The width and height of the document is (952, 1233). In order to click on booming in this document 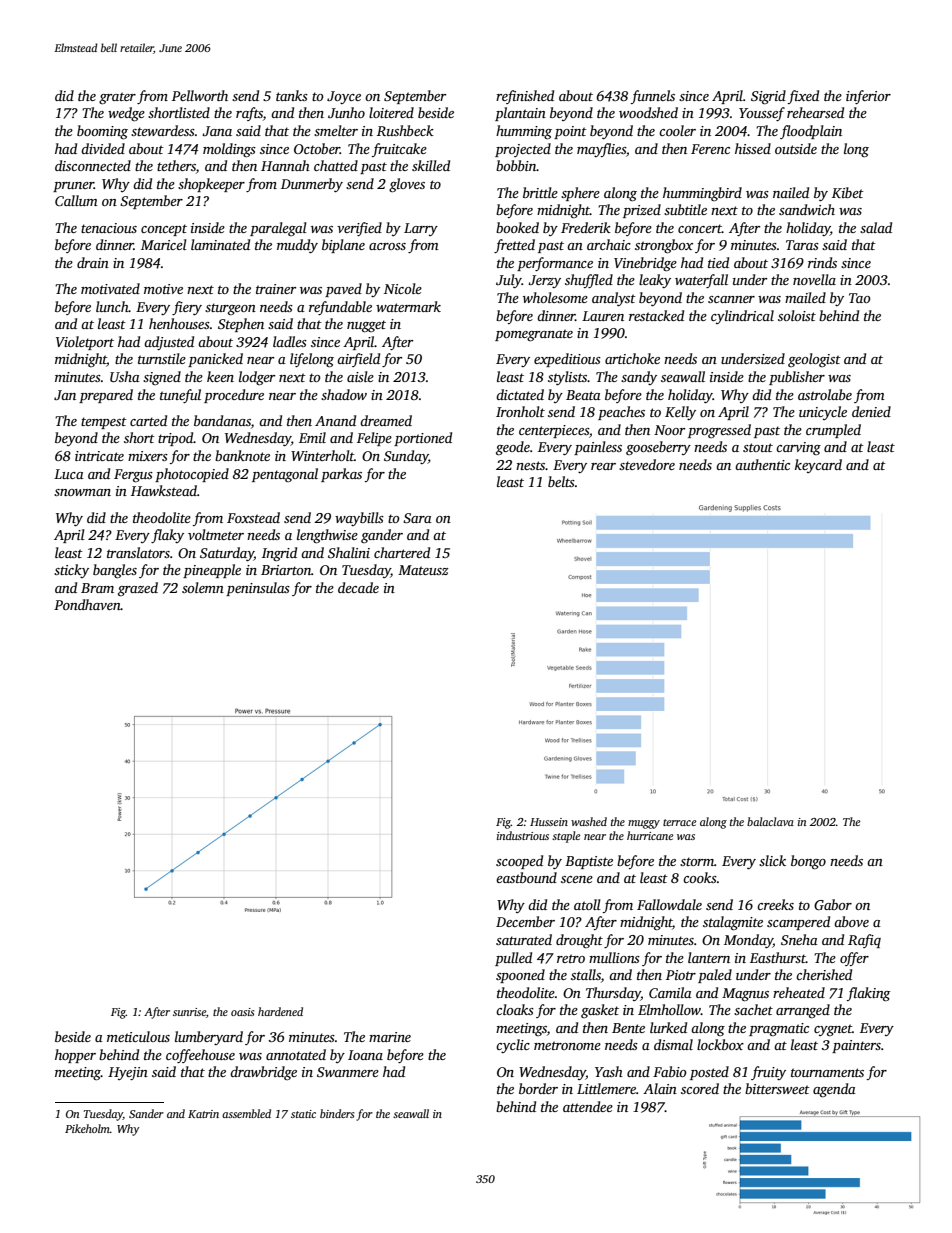, I will do `click(102, 132)`.
